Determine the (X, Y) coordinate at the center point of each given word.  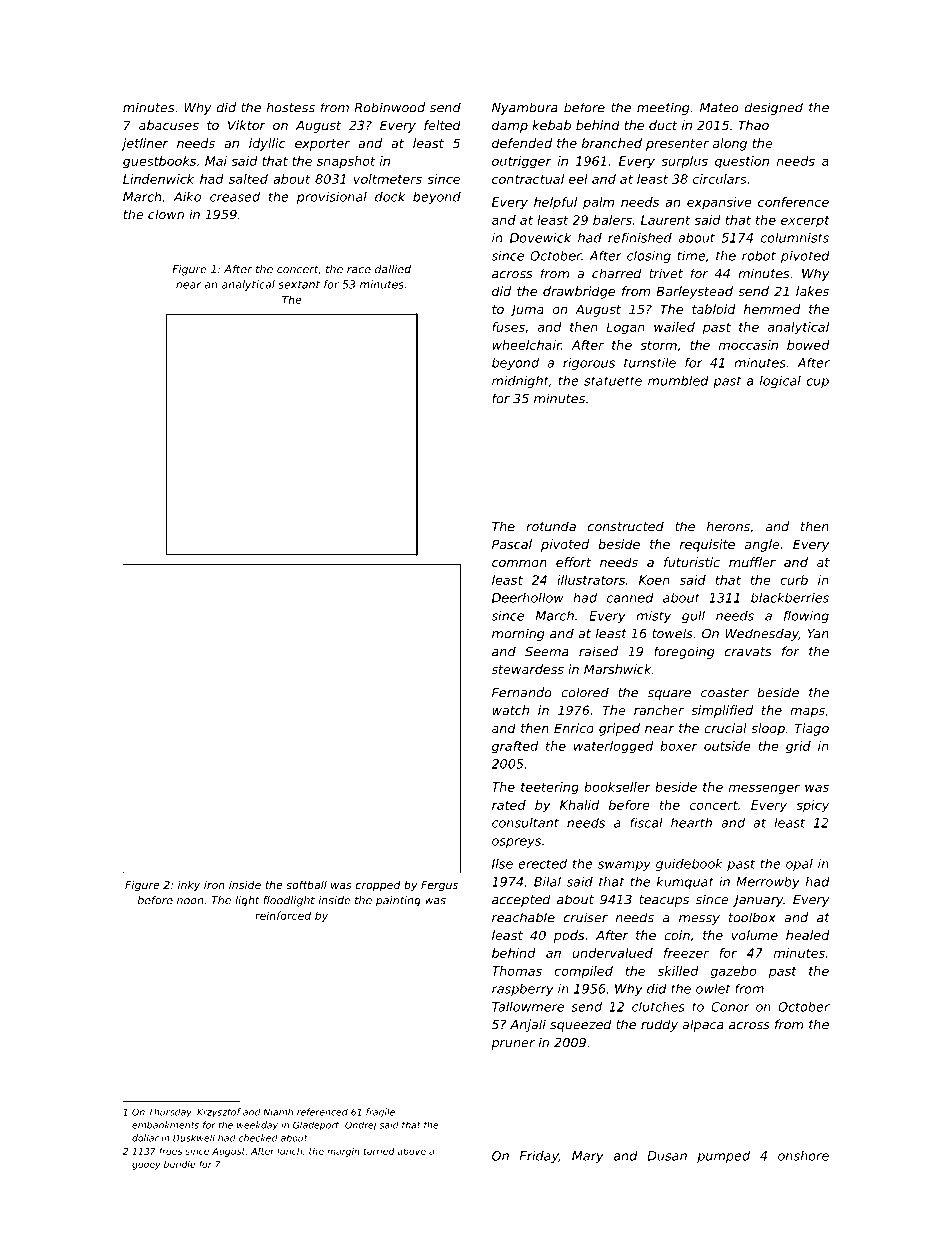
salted (248, 179)
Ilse (502, 864)
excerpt (805, 222)
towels (672, 633)
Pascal (512, 544)
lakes (812, 291)
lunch (289, 1151)
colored (585, 692)
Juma (527, 311)
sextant (299, 285)
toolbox (752, 917)
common (519, 563)
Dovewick (540, 238)
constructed (626, 526)
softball (306, 884)
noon (190, 901)
